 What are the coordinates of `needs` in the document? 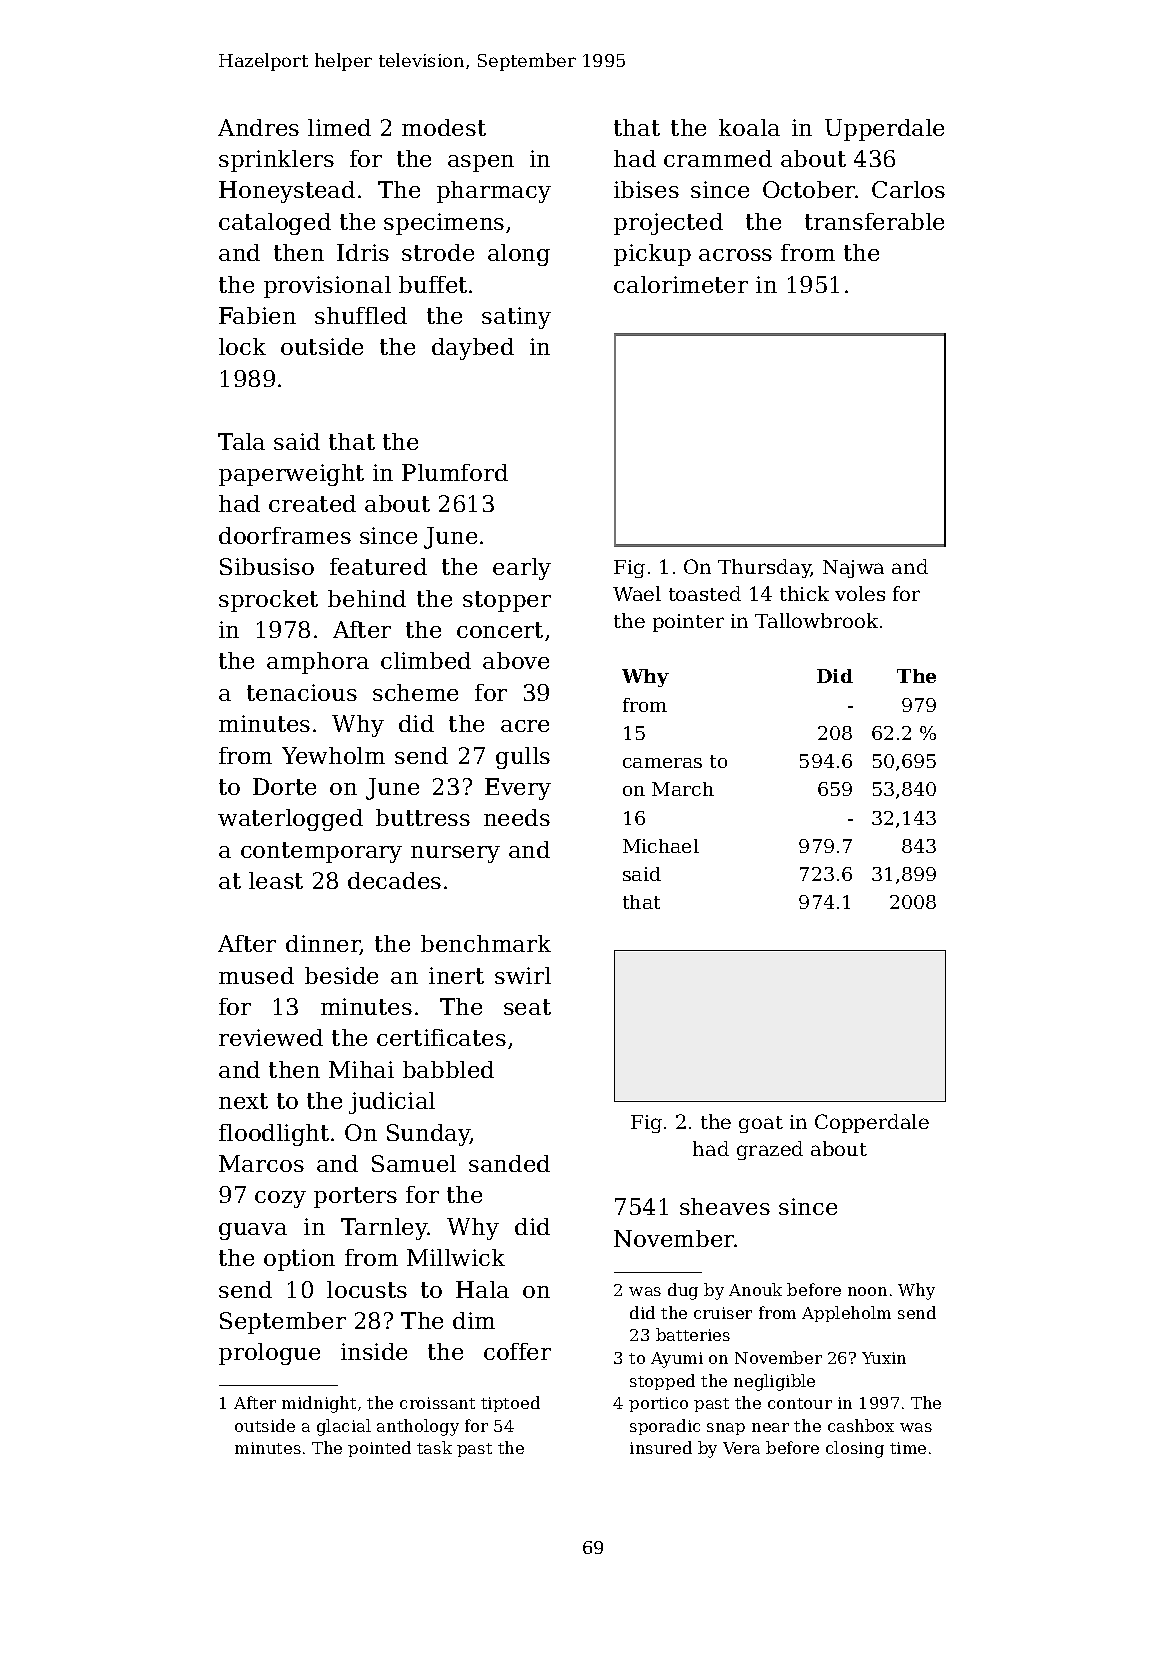 It's located at (517, 817).
